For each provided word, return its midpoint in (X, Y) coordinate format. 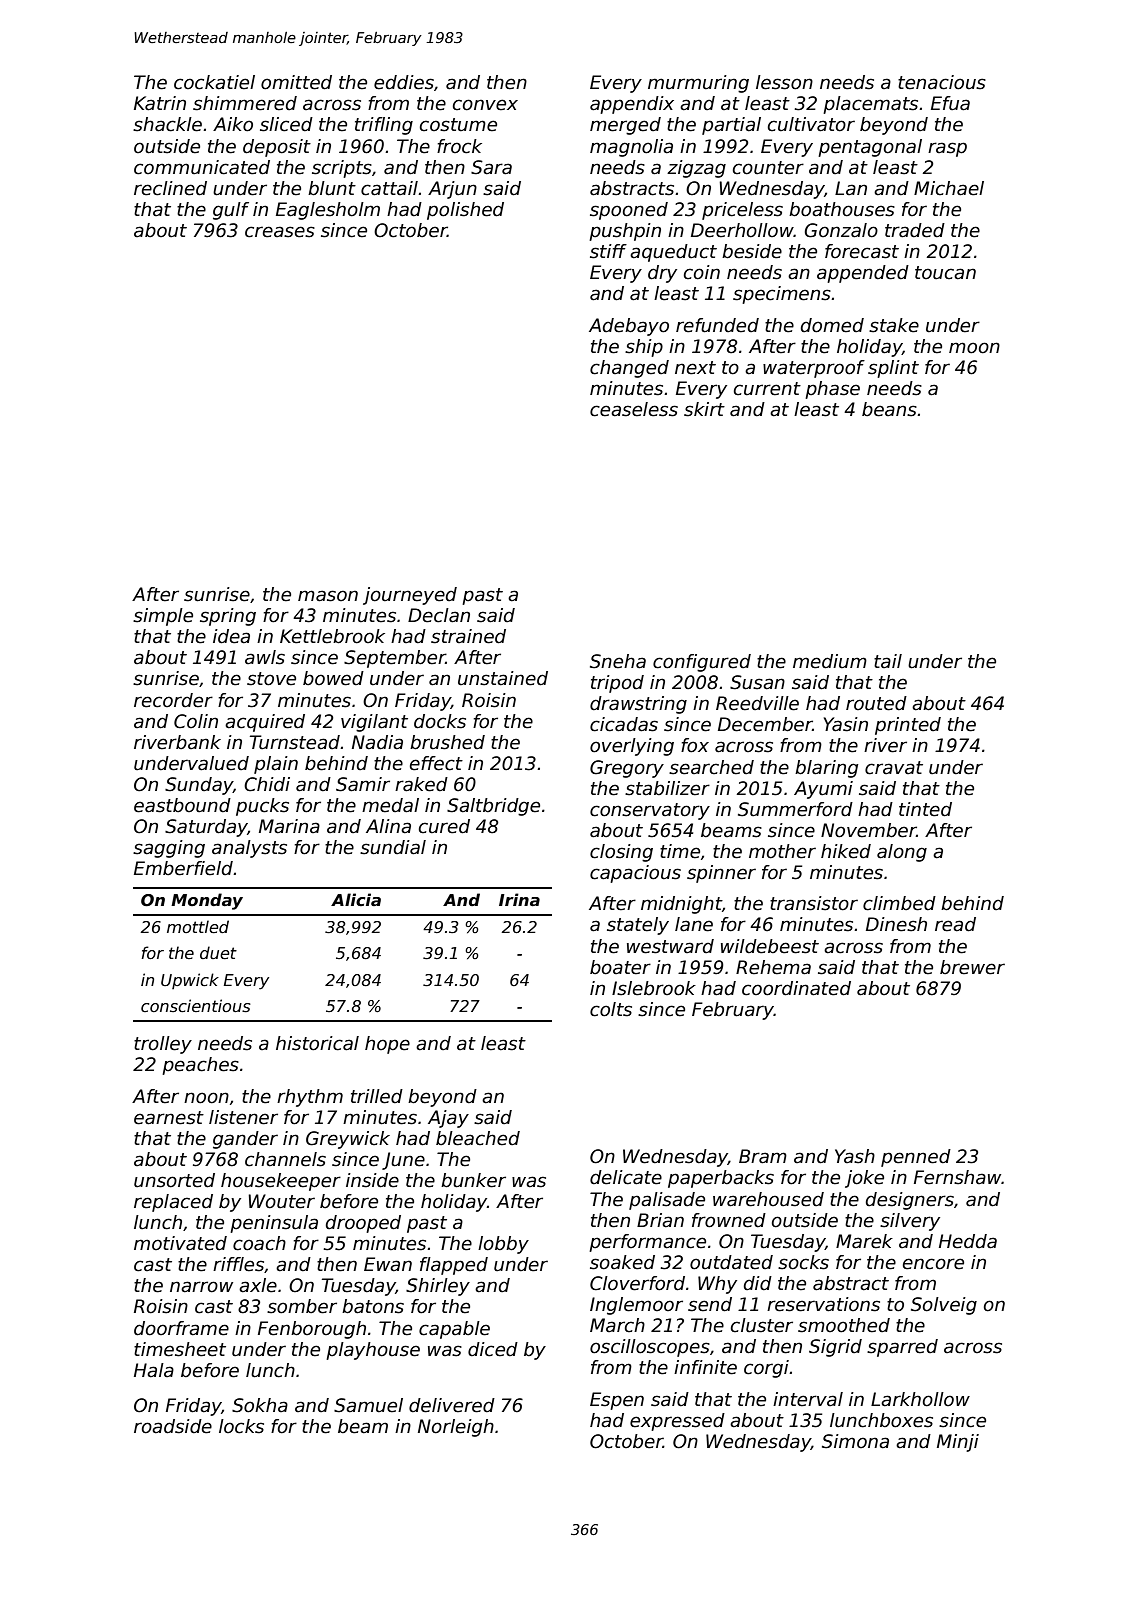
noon (206, 1098)
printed (908, 726)
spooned (629, 211)
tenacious (942, 82)
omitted (296, 82)
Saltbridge (493, 807)
